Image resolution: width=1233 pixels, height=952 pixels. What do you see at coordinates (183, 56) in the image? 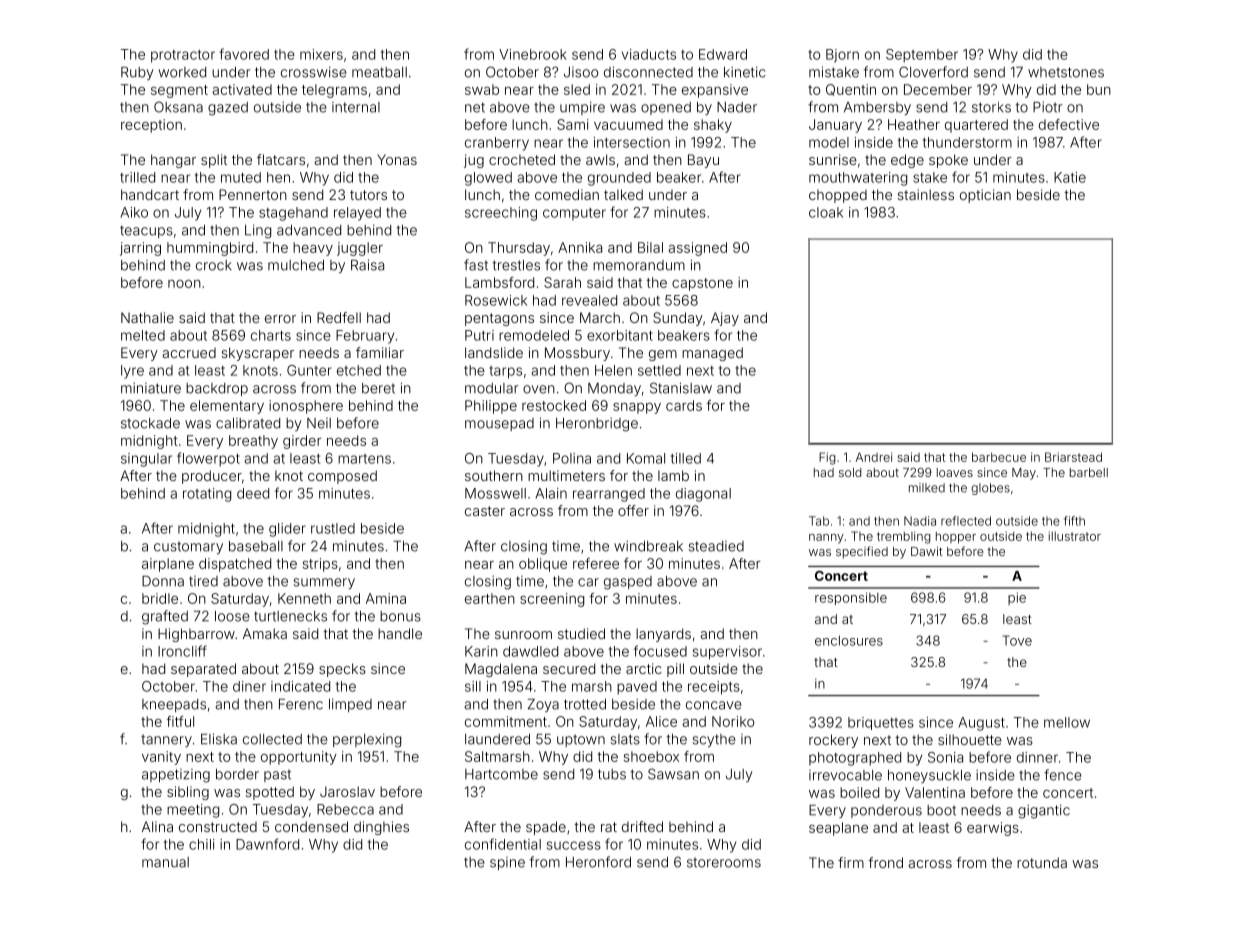
I see `protractor` at bounding box center [183, 56].
